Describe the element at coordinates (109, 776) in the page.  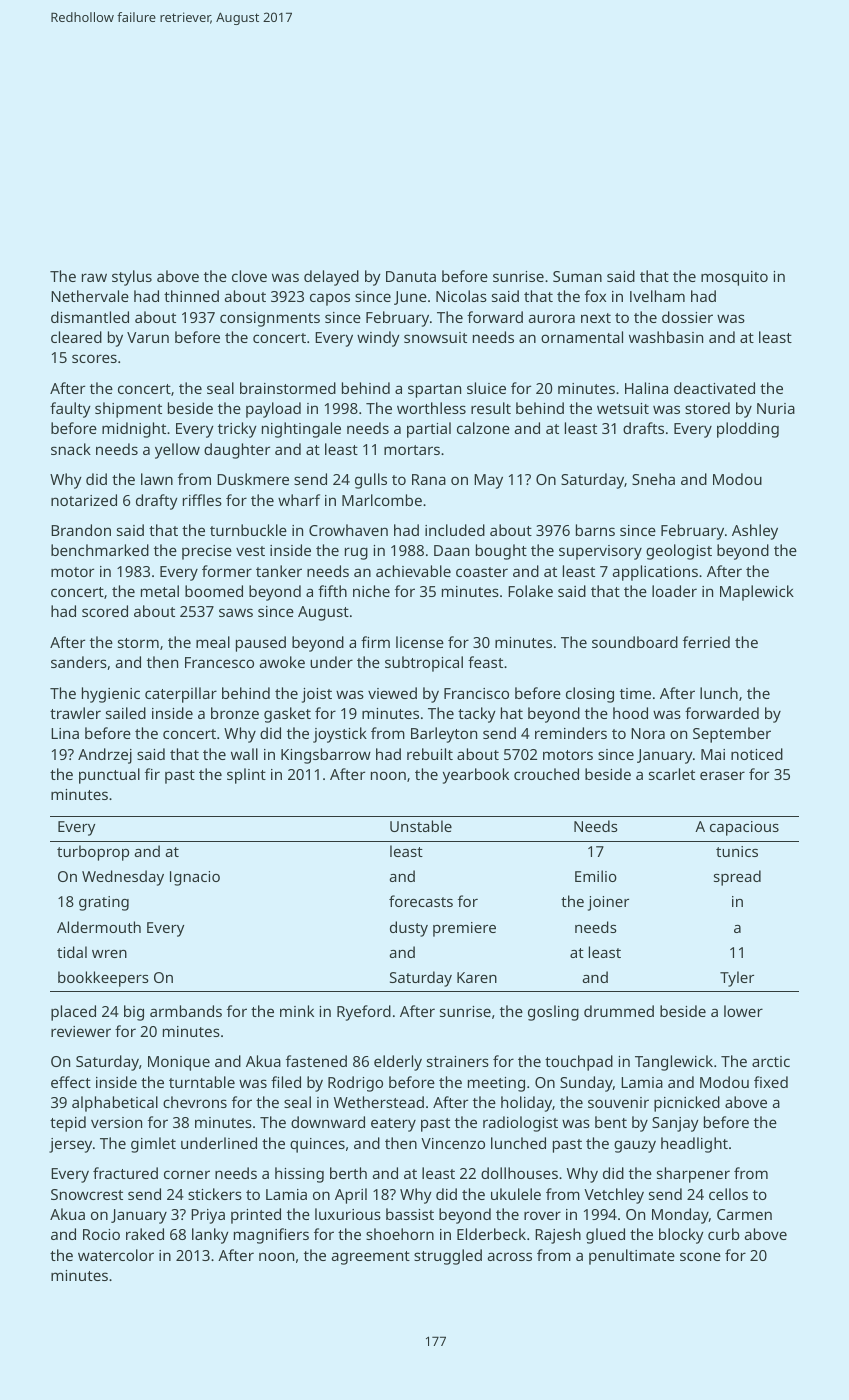
I see `punctual` at that location.
